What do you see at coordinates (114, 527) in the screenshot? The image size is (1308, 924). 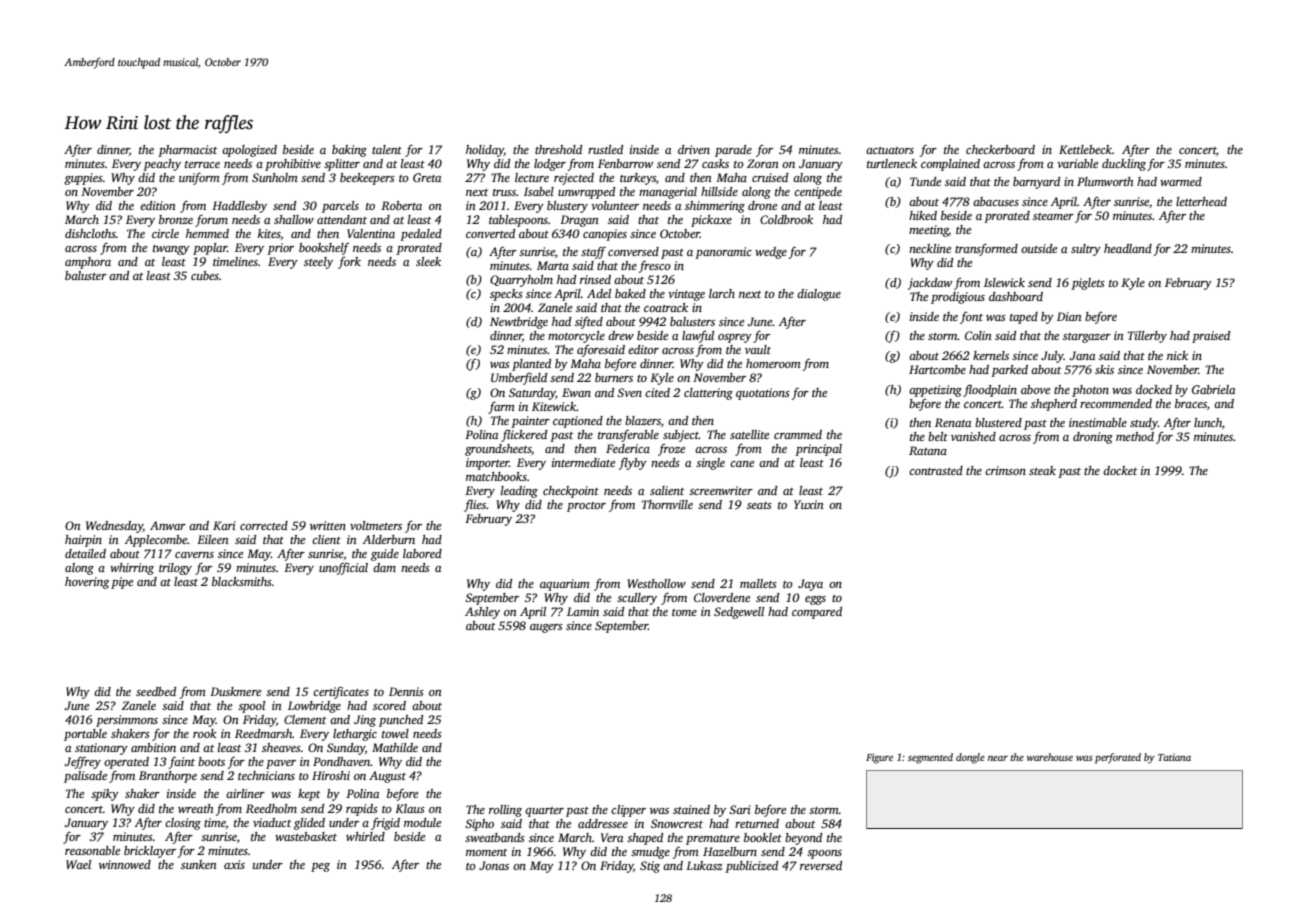 I see `Wednesday` at bounding box center [114, 527].
